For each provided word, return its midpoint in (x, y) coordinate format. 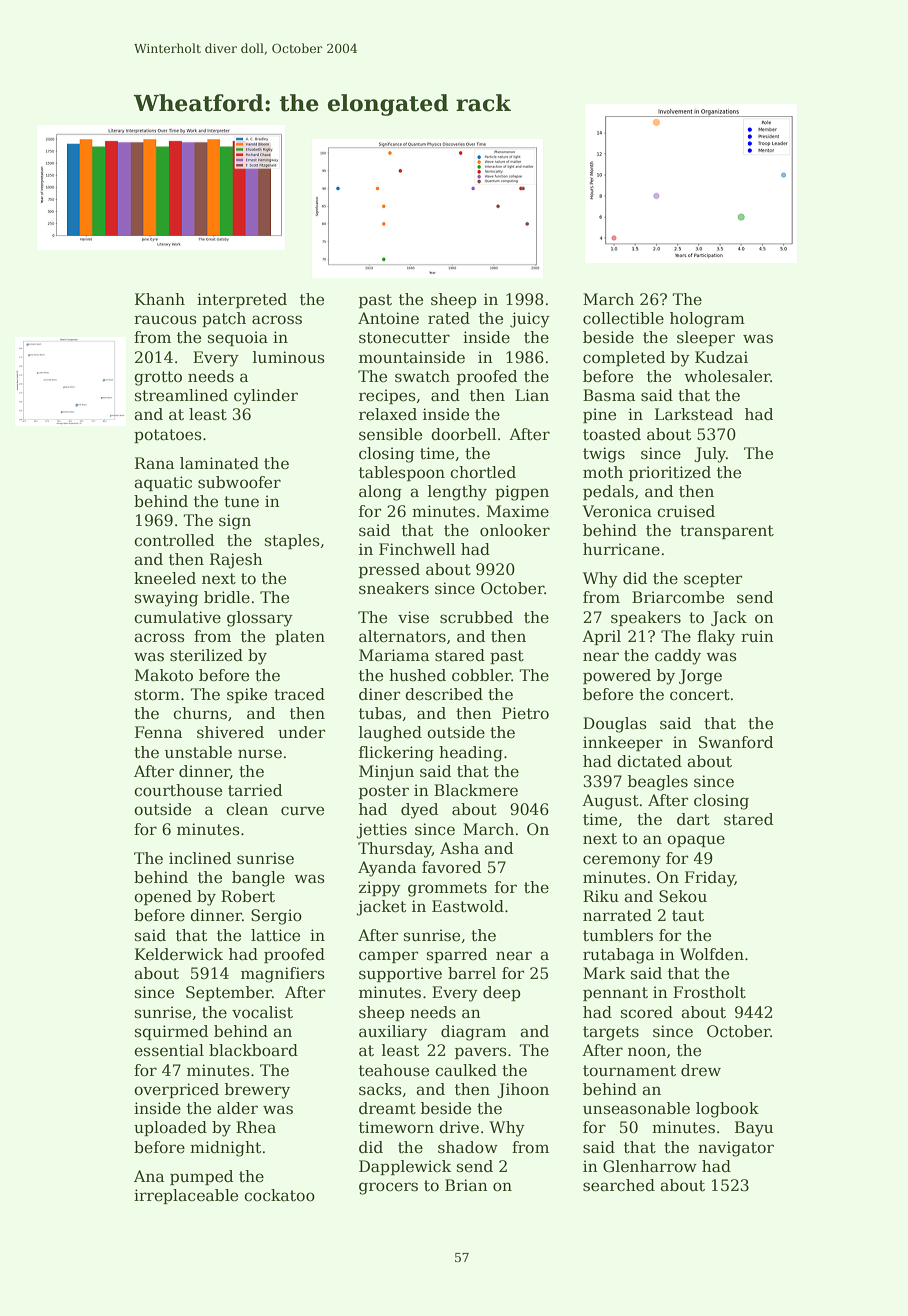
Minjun (386, 773)
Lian (532, 395)
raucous (165, 320)
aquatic (163, 483)
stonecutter (404, 338)
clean (247, 809)
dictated (649, 761)
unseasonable (636, 1108)
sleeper (706, 338)
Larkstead (694, 414)
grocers (388, 1188)
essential (169, 1050)
